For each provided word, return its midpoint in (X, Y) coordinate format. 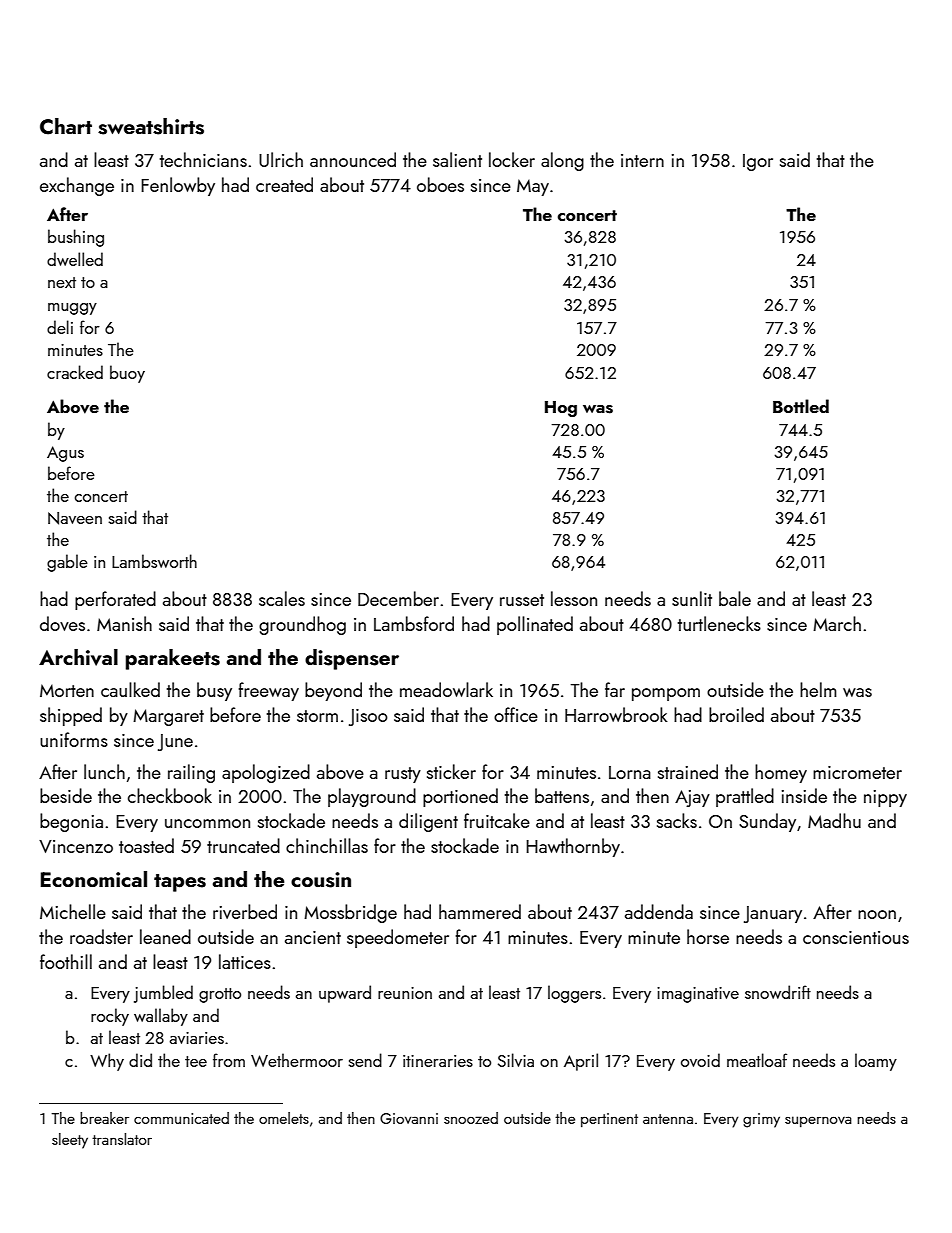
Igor (758, 162)
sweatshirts (151, 126)
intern (642, 160)
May (533, 187)
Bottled (801, 406)
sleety (70, 1141)
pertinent (609, 1120)
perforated (115, 600)
